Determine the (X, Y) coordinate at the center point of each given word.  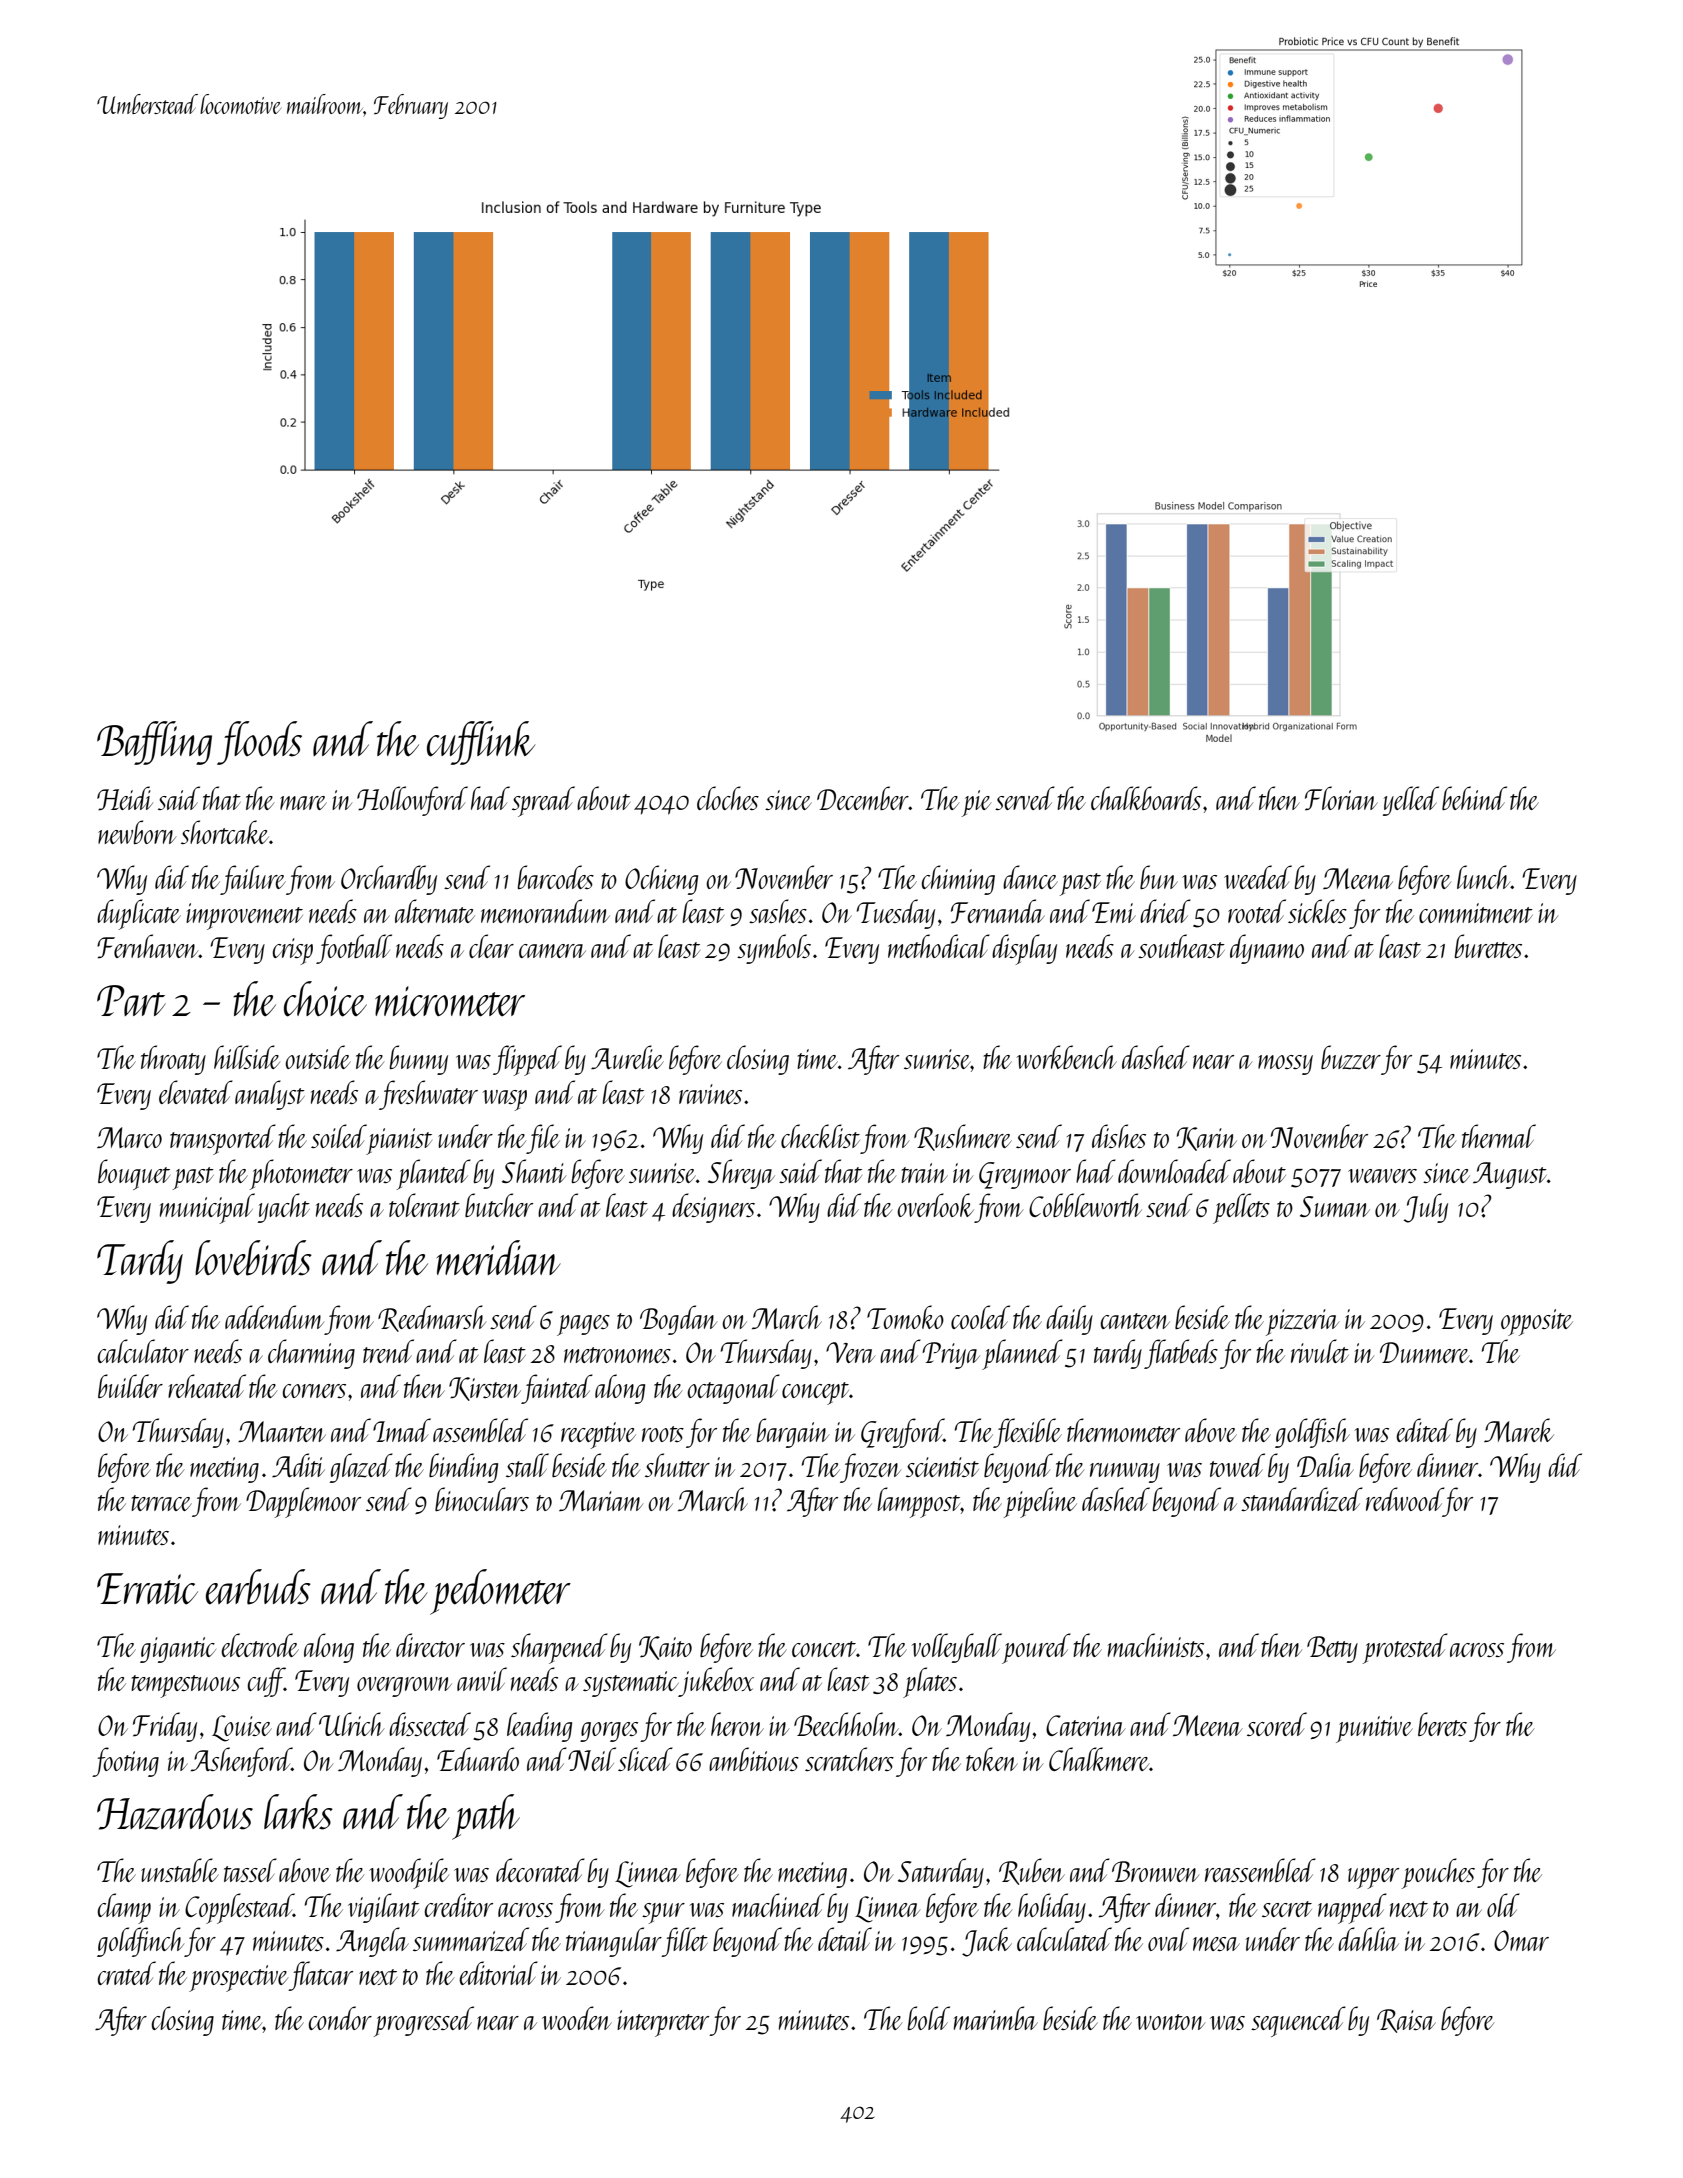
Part (131, 1000)
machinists (1156, 1645)
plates (930, 1682)
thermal (1499, 1136)
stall (527, 1465)
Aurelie (627, 1057)
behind (1474, 798)
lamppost (919, 1502)
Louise (242, 1728)
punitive (1374, 1729)
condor (340, 2018)
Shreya (741, 1174)
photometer (301, 1174)
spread (543, 801)
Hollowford (412, 801)
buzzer (1351, 1057)
